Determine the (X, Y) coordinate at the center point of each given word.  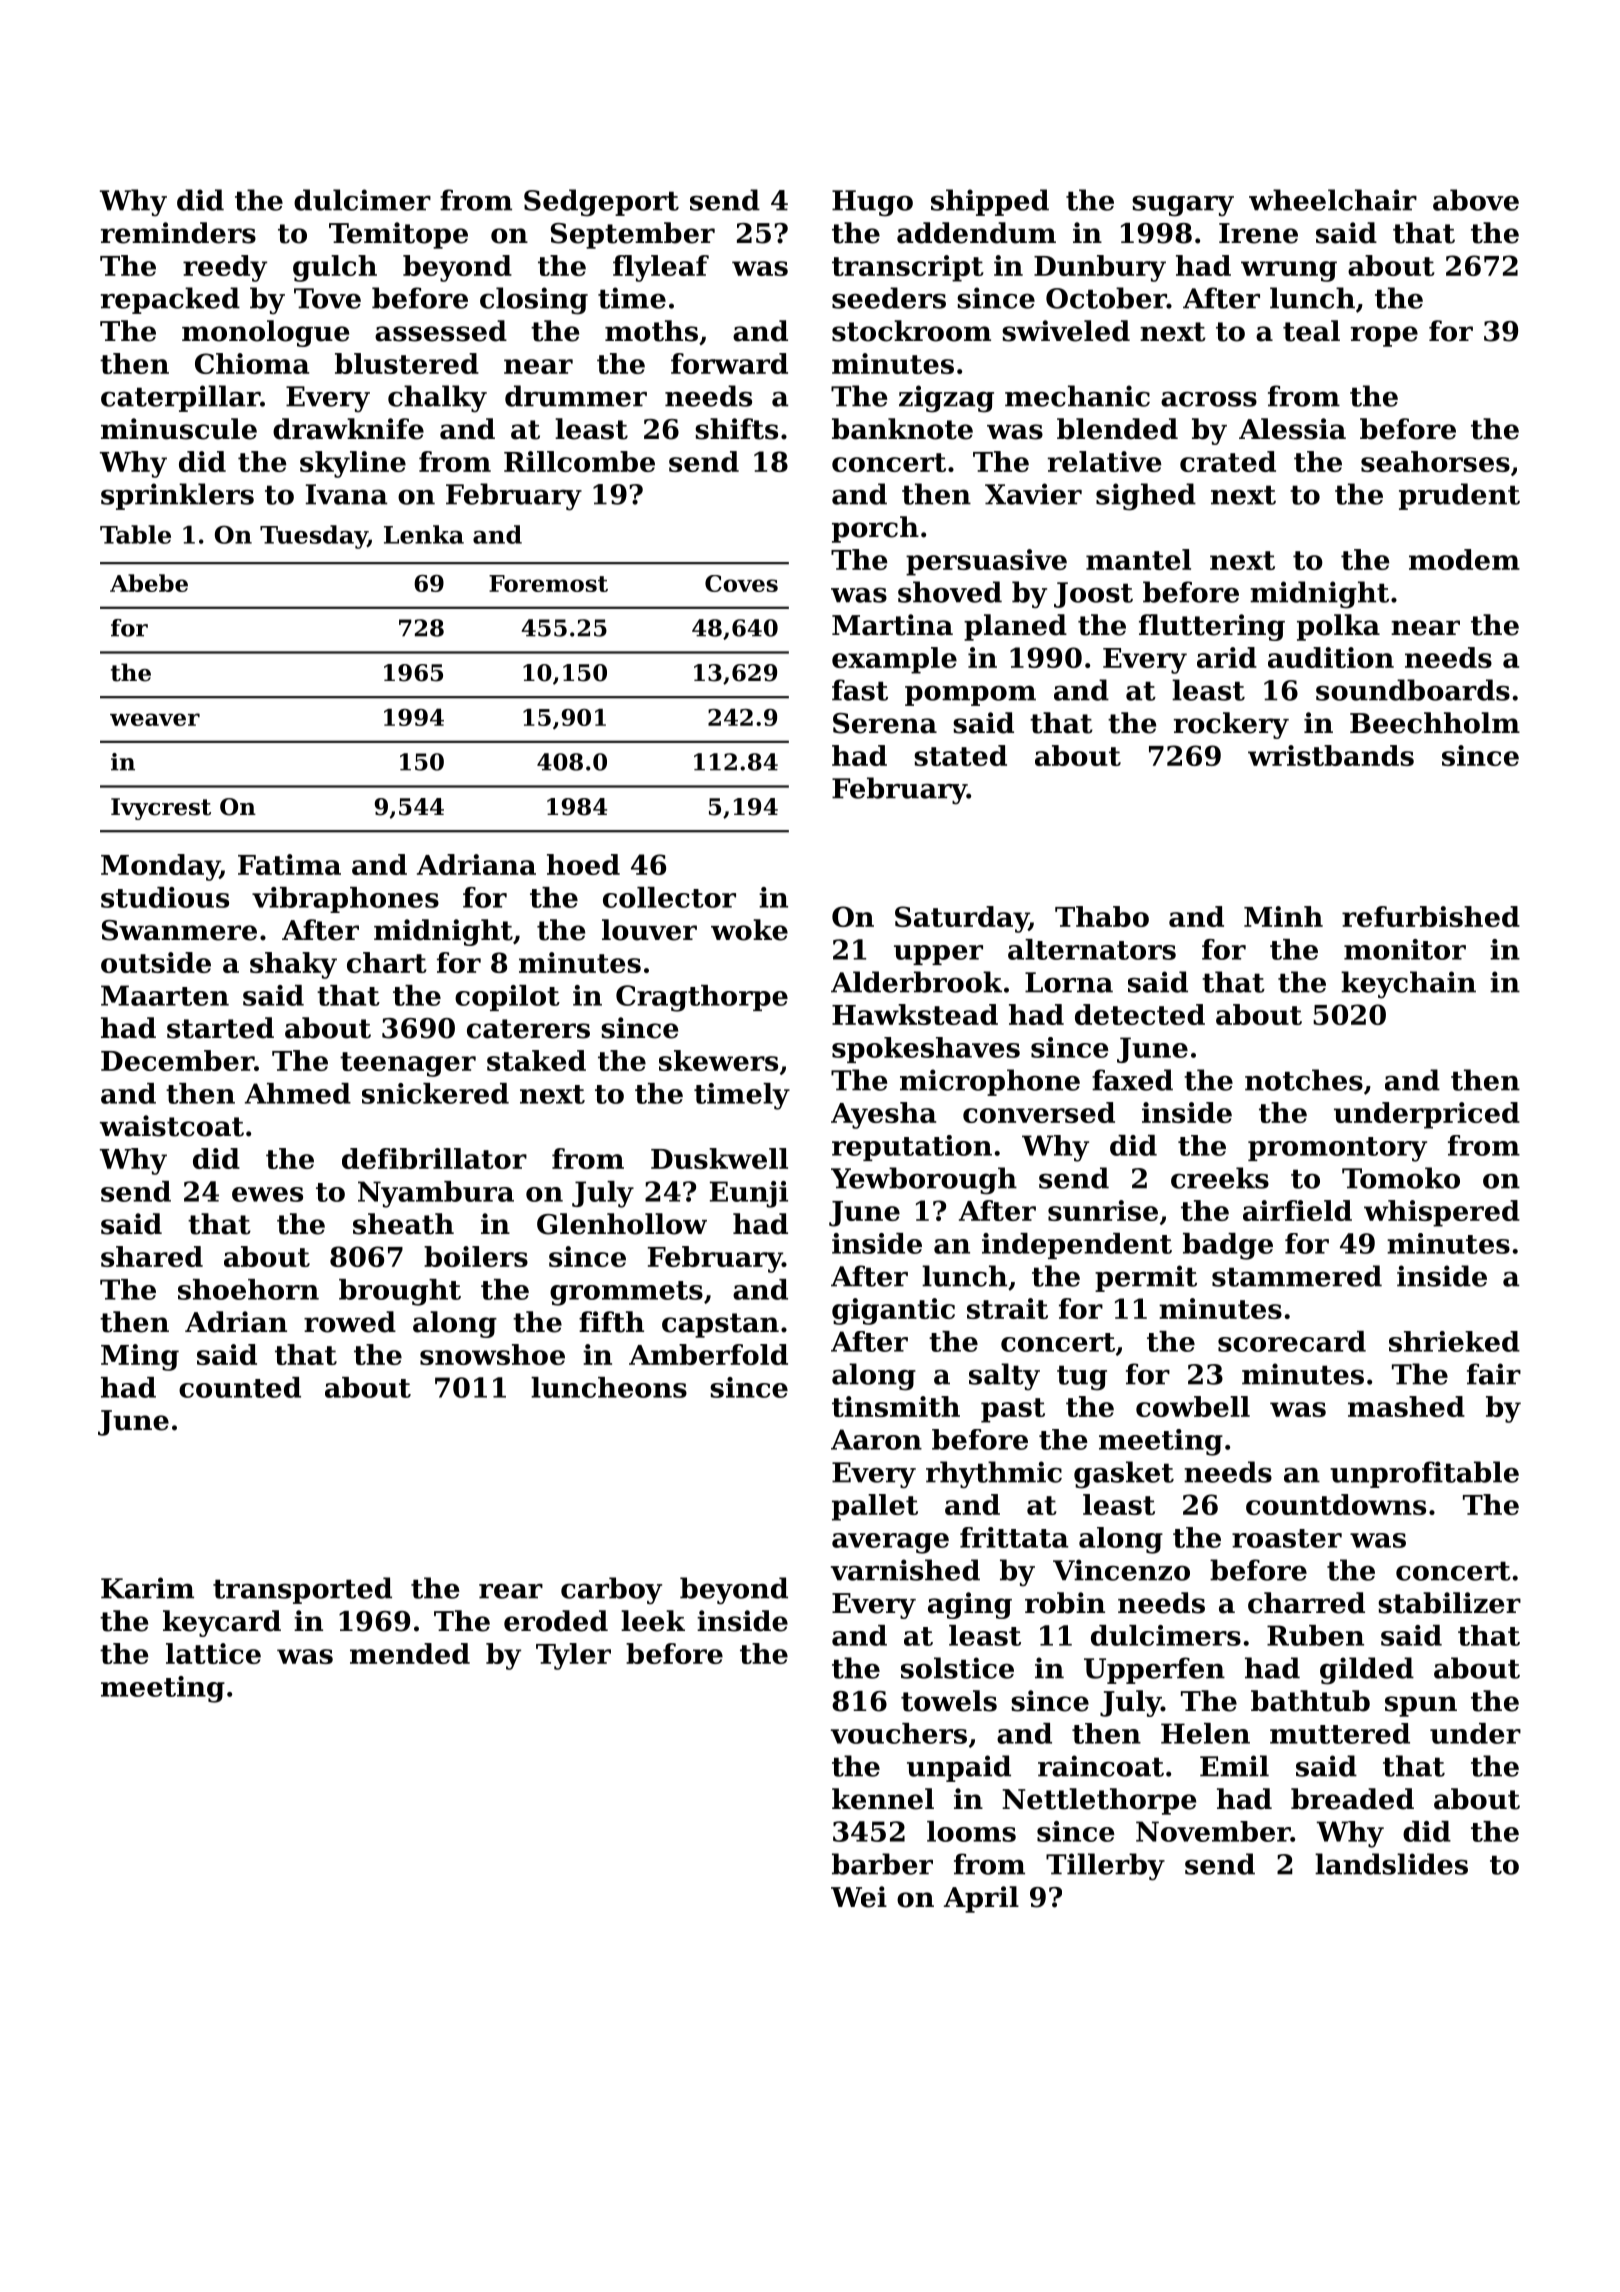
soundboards (1413, 690)
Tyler (573, 1656)
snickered (435, 1093)
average (890, 1543)
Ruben (1315, 1635)
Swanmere (179, 930)
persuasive (986, 562)
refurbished (1431, 916)
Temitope (398, 235)
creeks (1220, 1178)
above (1476, 200)
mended (410, 1653)
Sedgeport (601, 203)
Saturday (962, 919)
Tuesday (314, 537)
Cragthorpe (702, 998)
